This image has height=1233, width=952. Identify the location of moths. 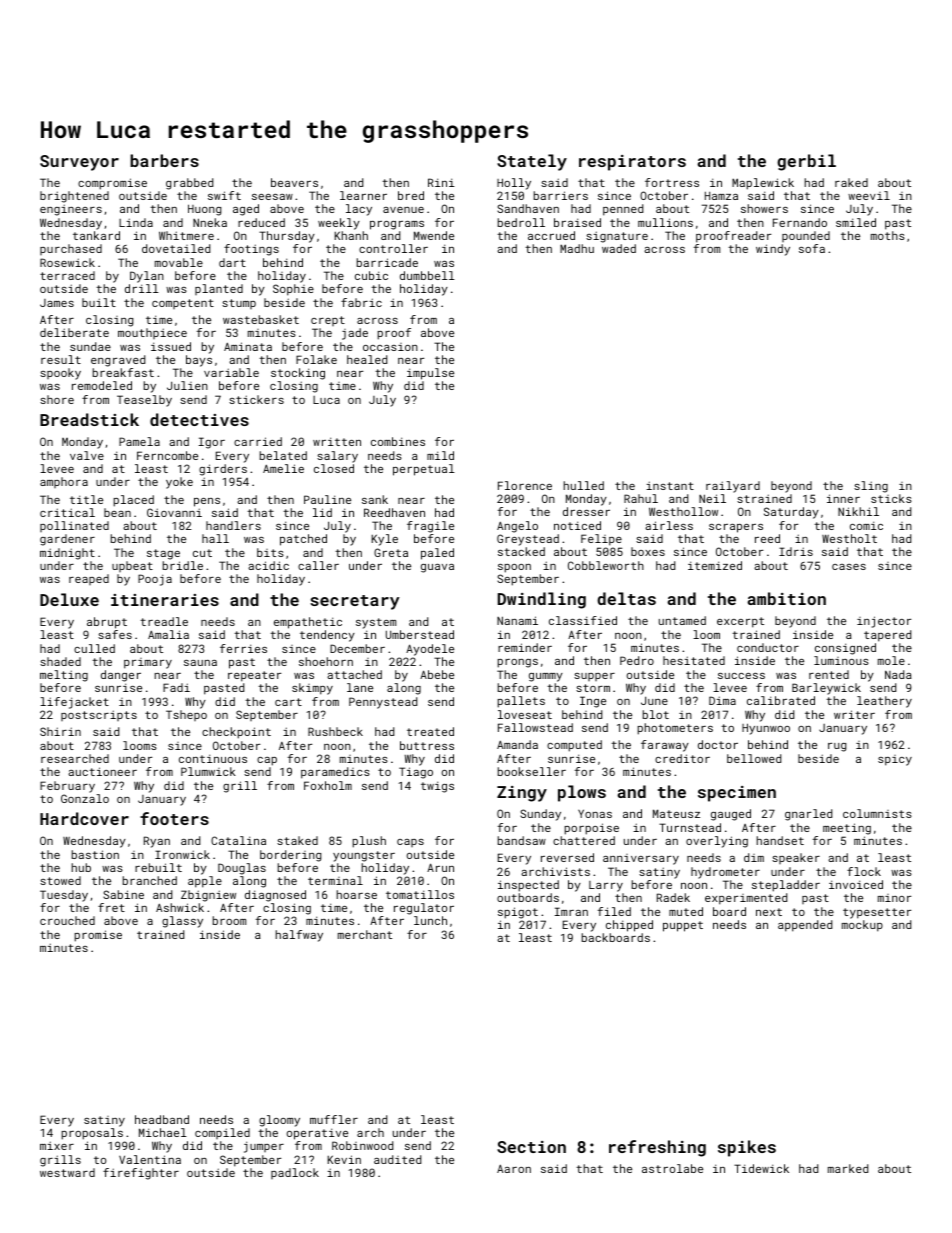
(888, 235).
